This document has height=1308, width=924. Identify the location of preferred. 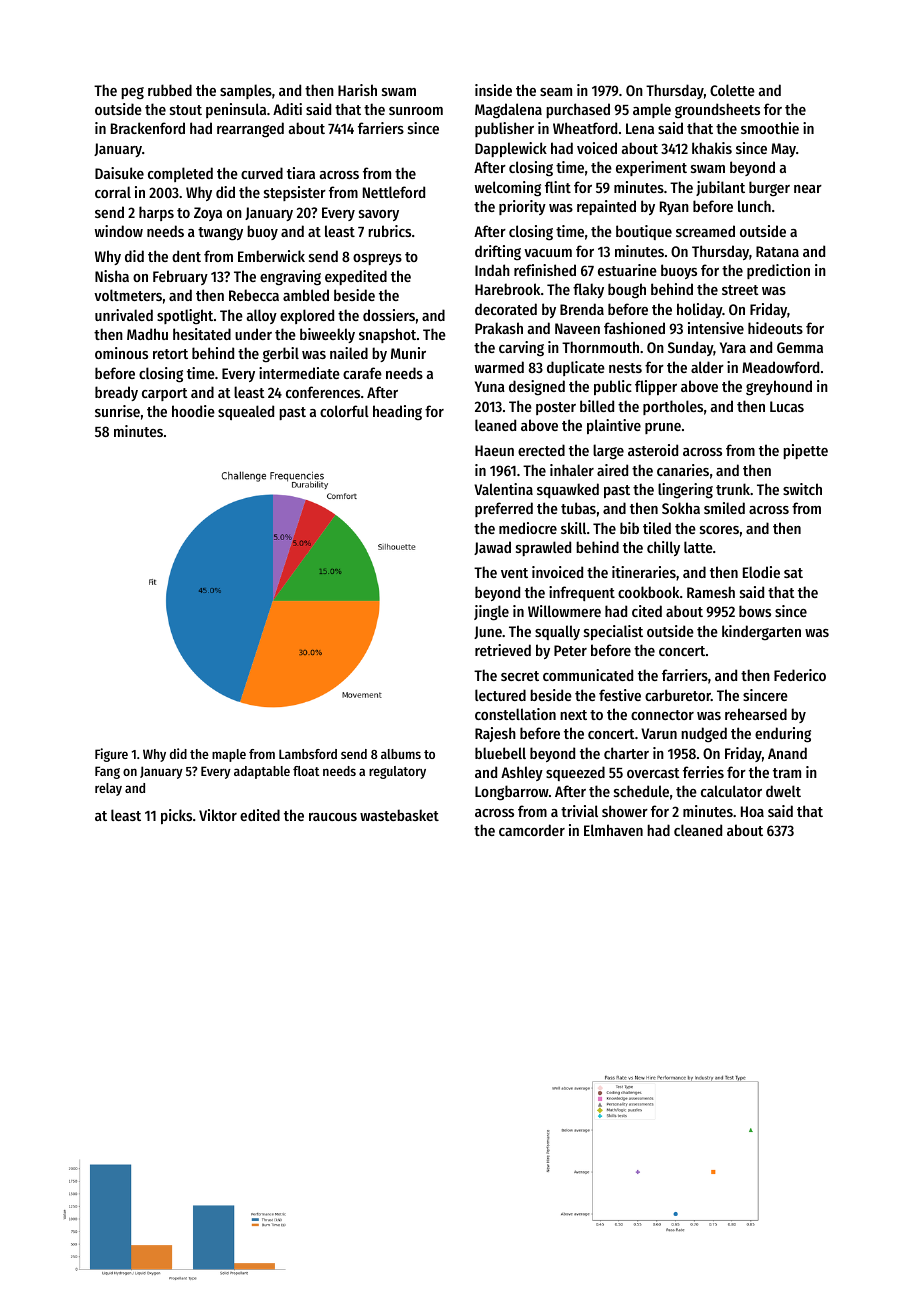
(504, 509).
